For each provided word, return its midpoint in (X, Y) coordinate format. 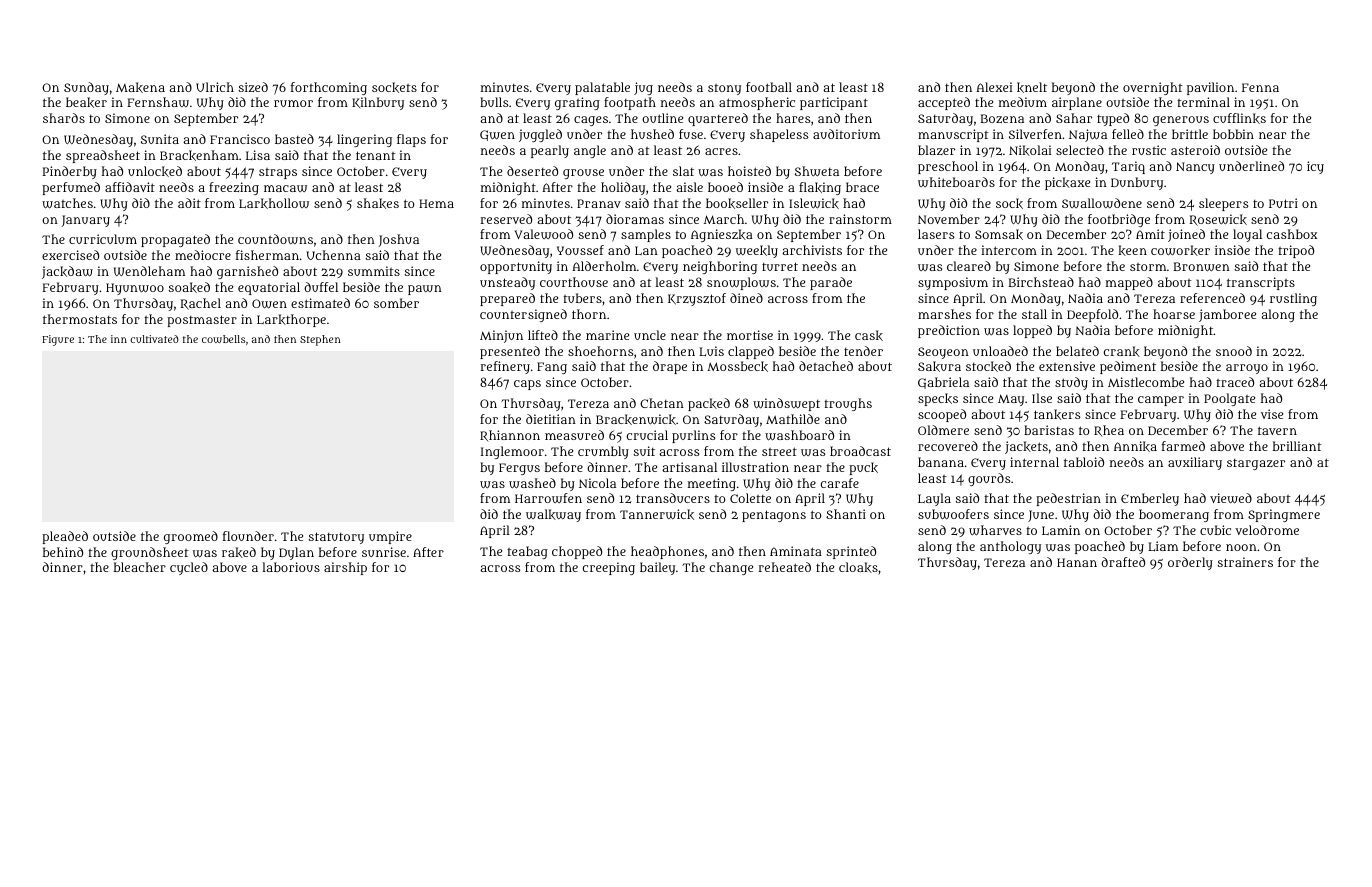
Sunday (86, 88)
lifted (543, 335)
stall (1034, 314)
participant (834, 103)
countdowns (275, 239)
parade (831, 283)
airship (345, 568)
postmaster (202, 321)
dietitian (551, 419)
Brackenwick (636, 419)
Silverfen (1035, 134)
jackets (1026, 447)
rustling (1293, 299)
